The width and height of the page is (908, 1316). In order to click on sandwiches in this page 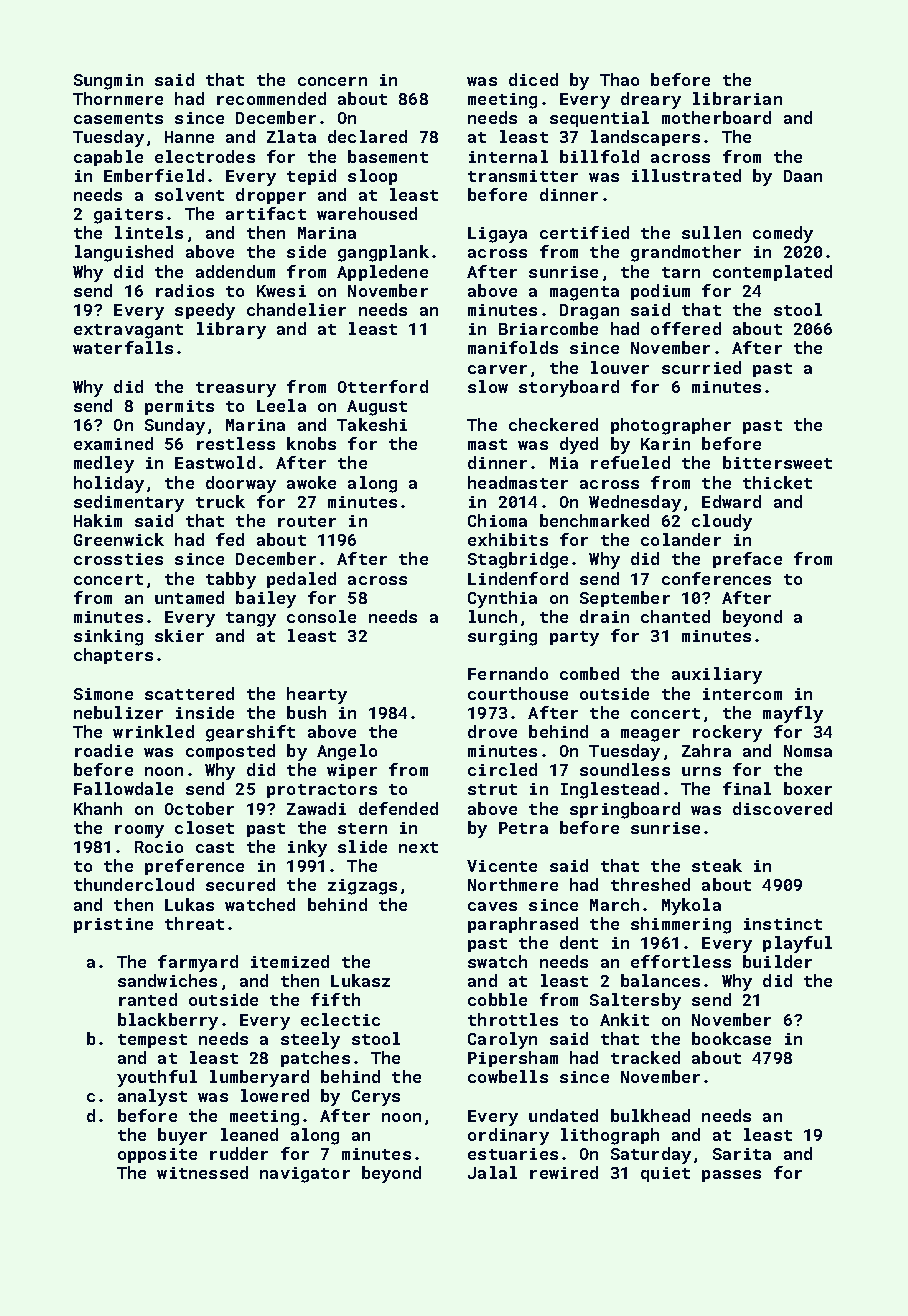, I will do `click(167, 980)`.
